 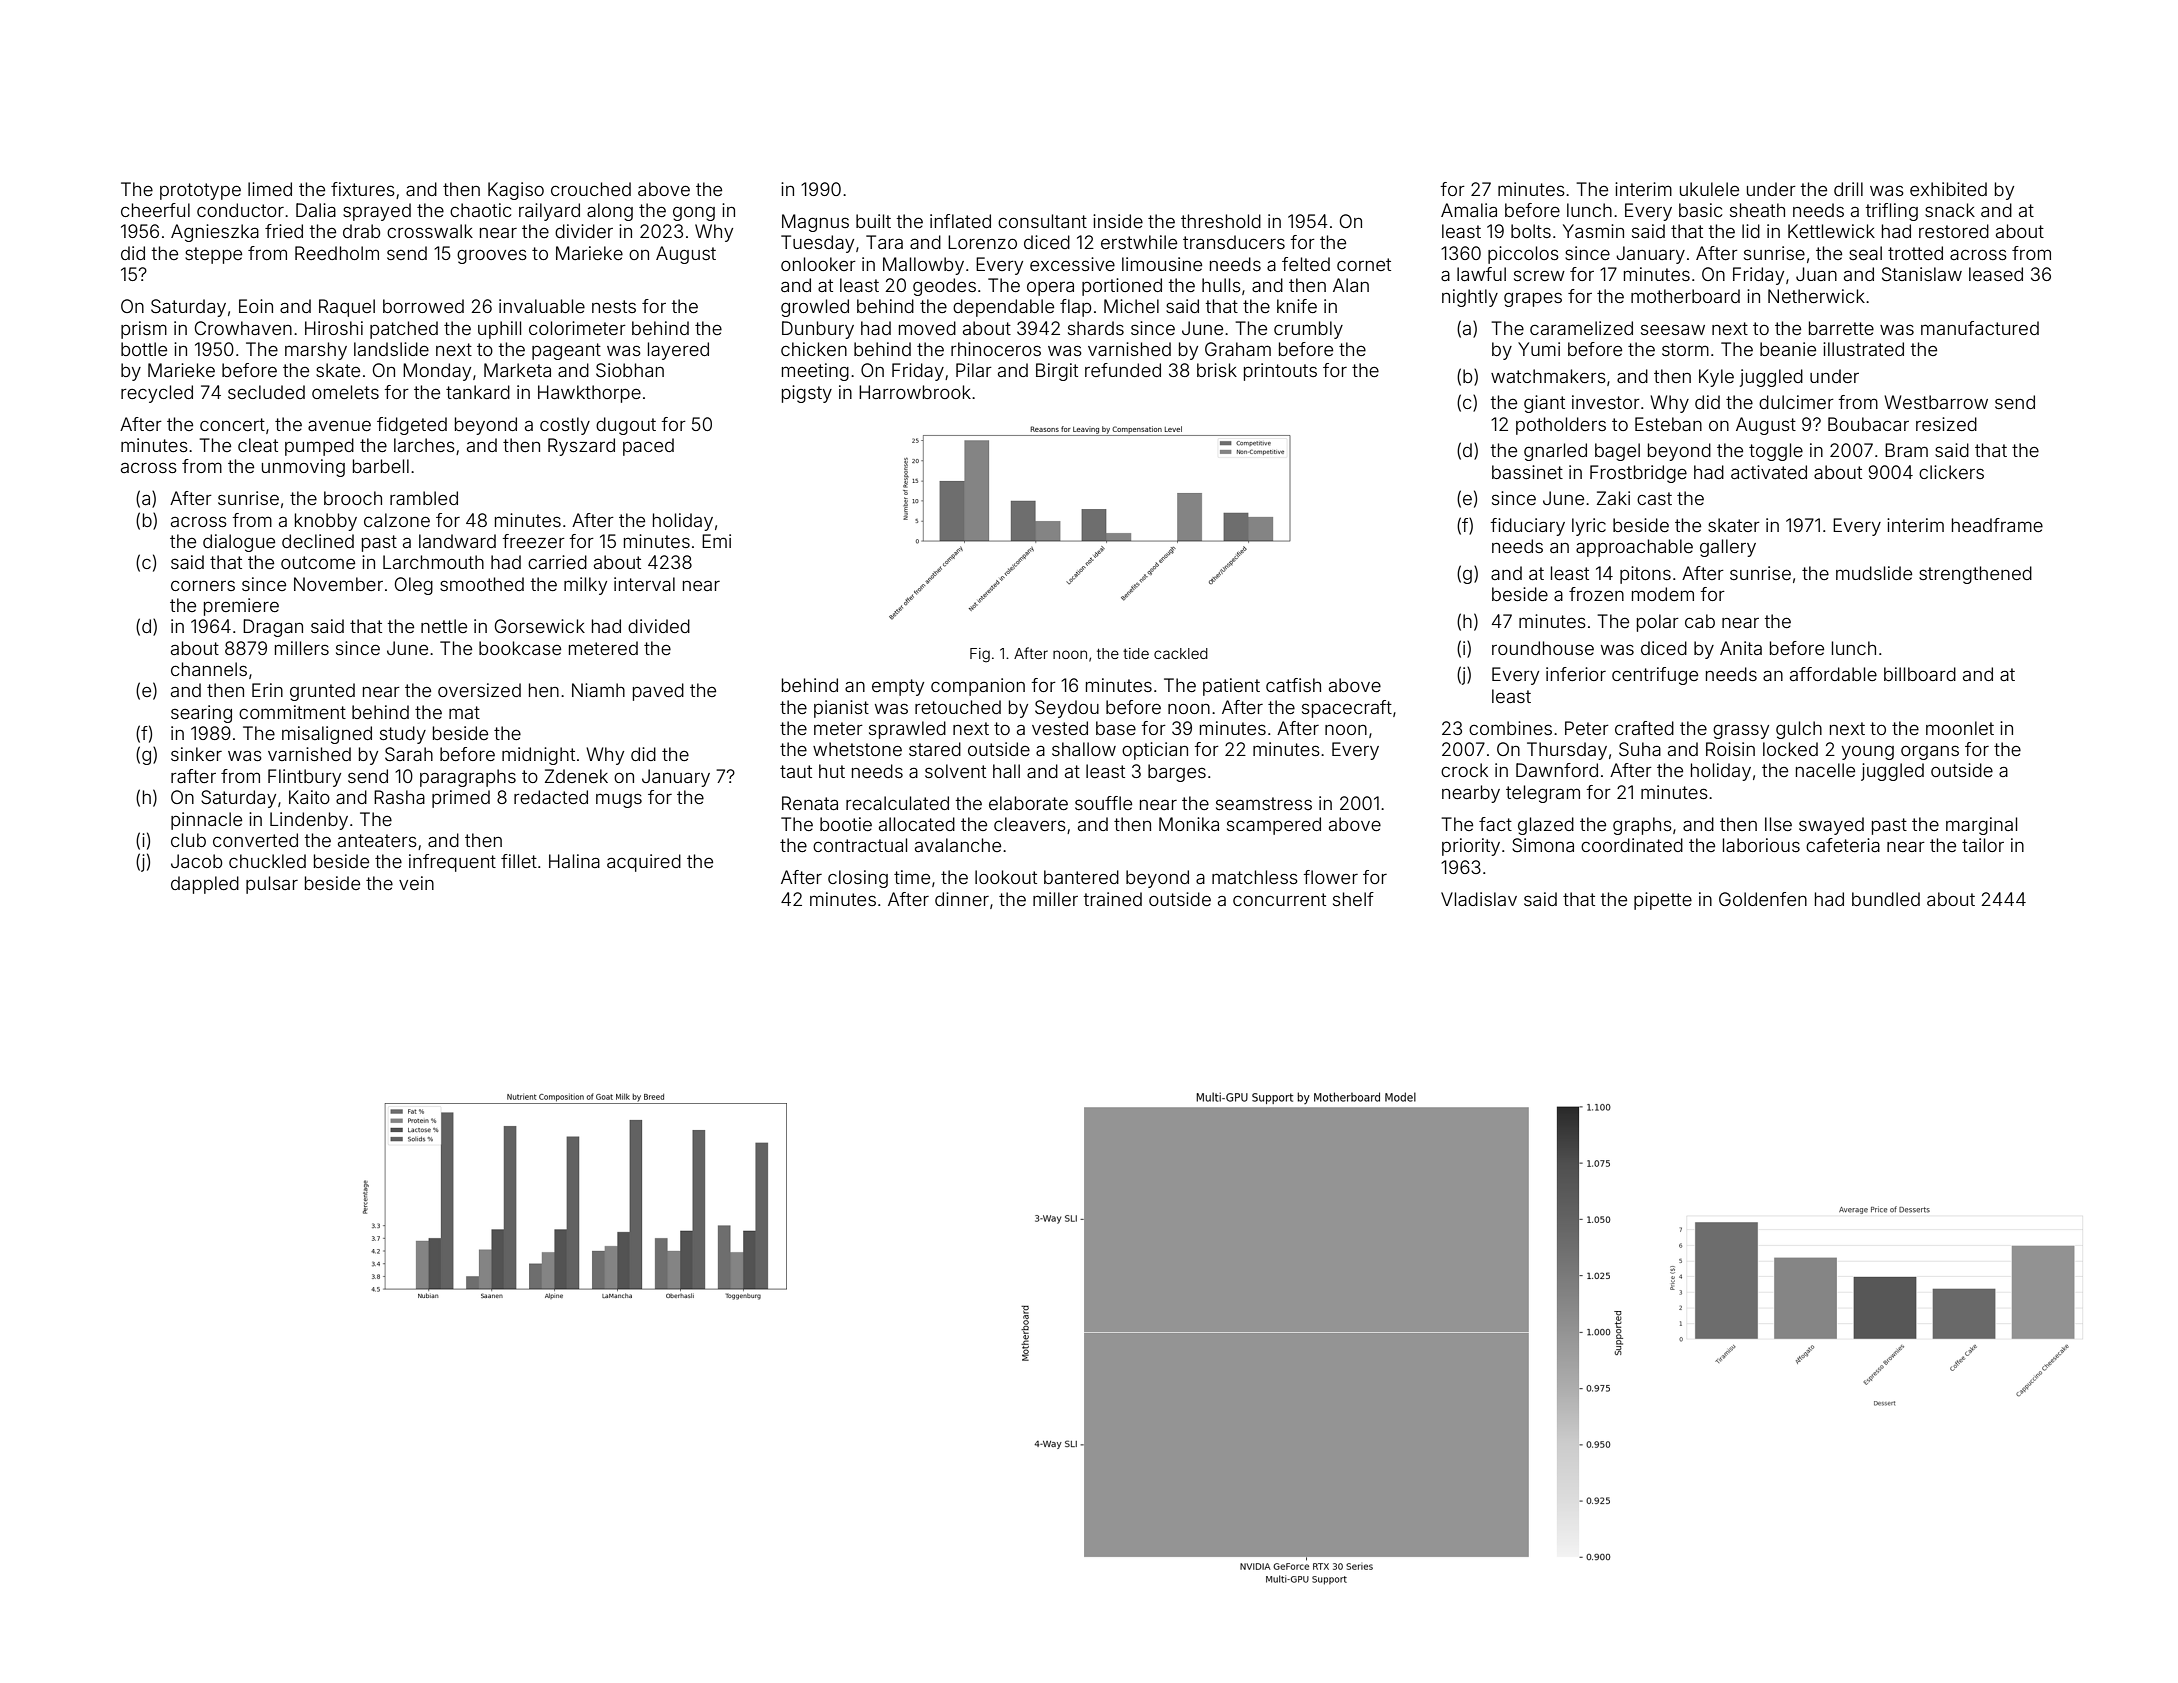 I want to click on fidgeted, so click(x=412, y=426).
